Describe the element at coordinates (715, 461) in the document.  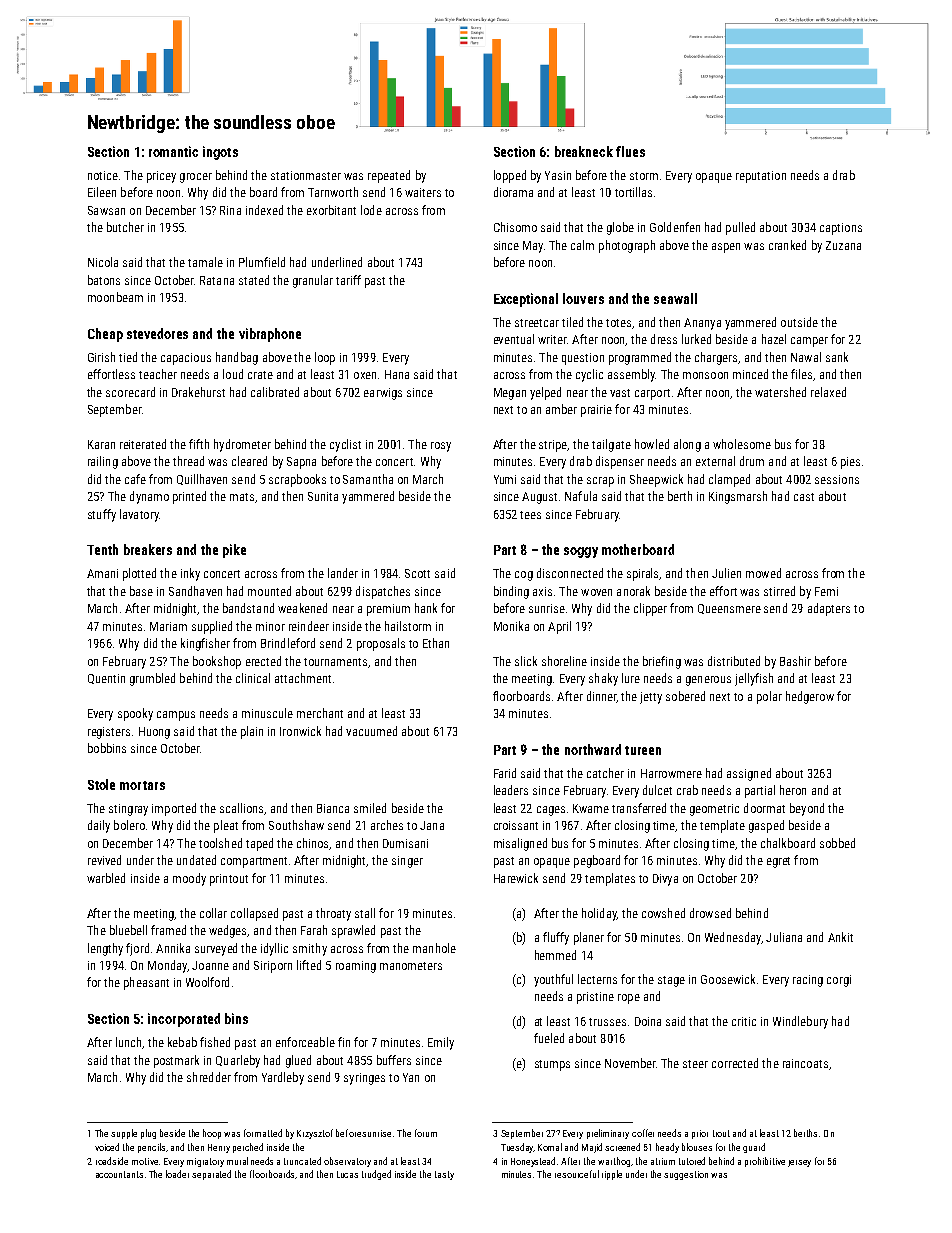
I see `external` at that location.
